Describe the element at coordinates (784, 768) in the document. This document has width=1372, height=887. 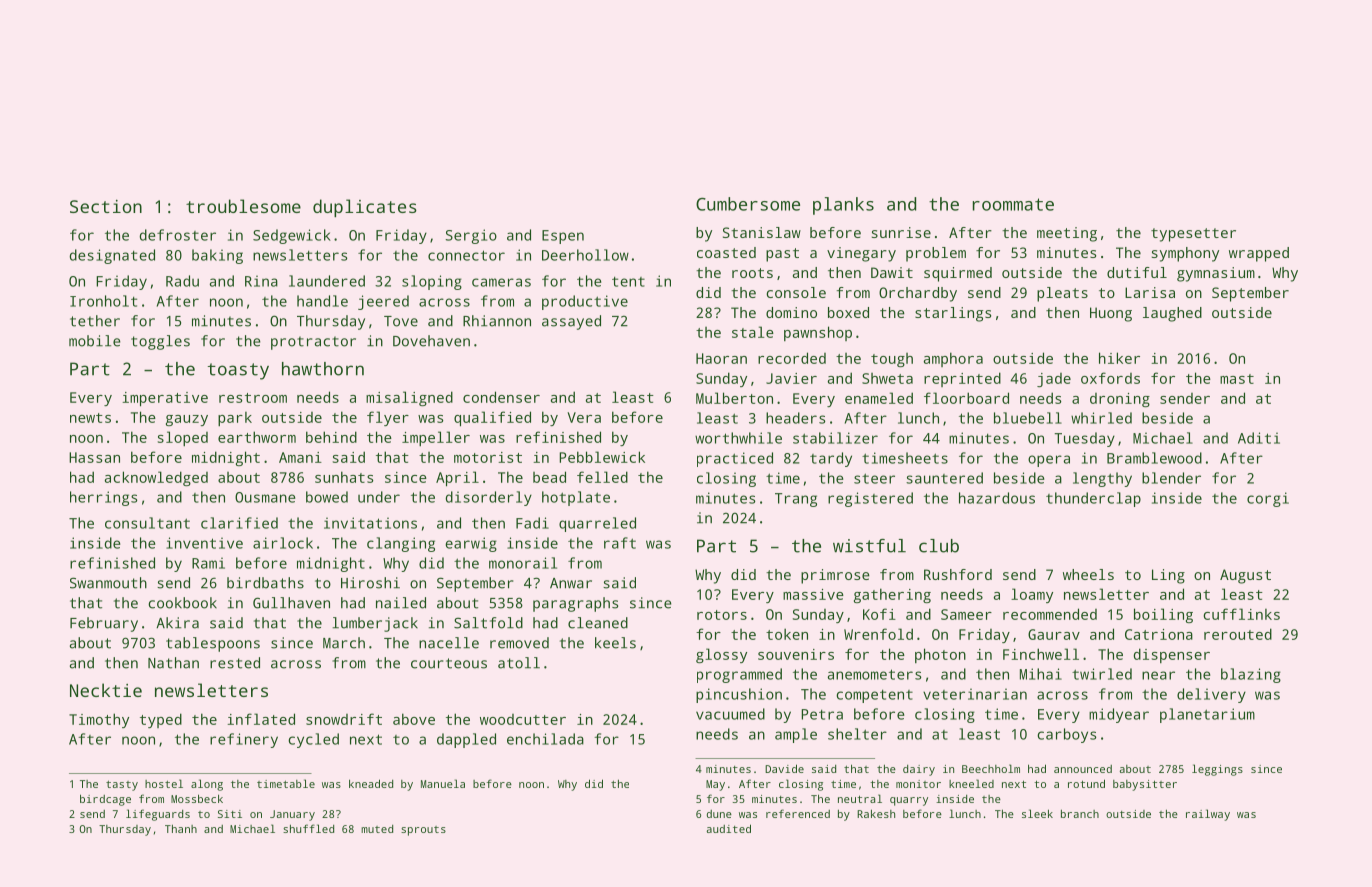
I see `Davide` at that location.
